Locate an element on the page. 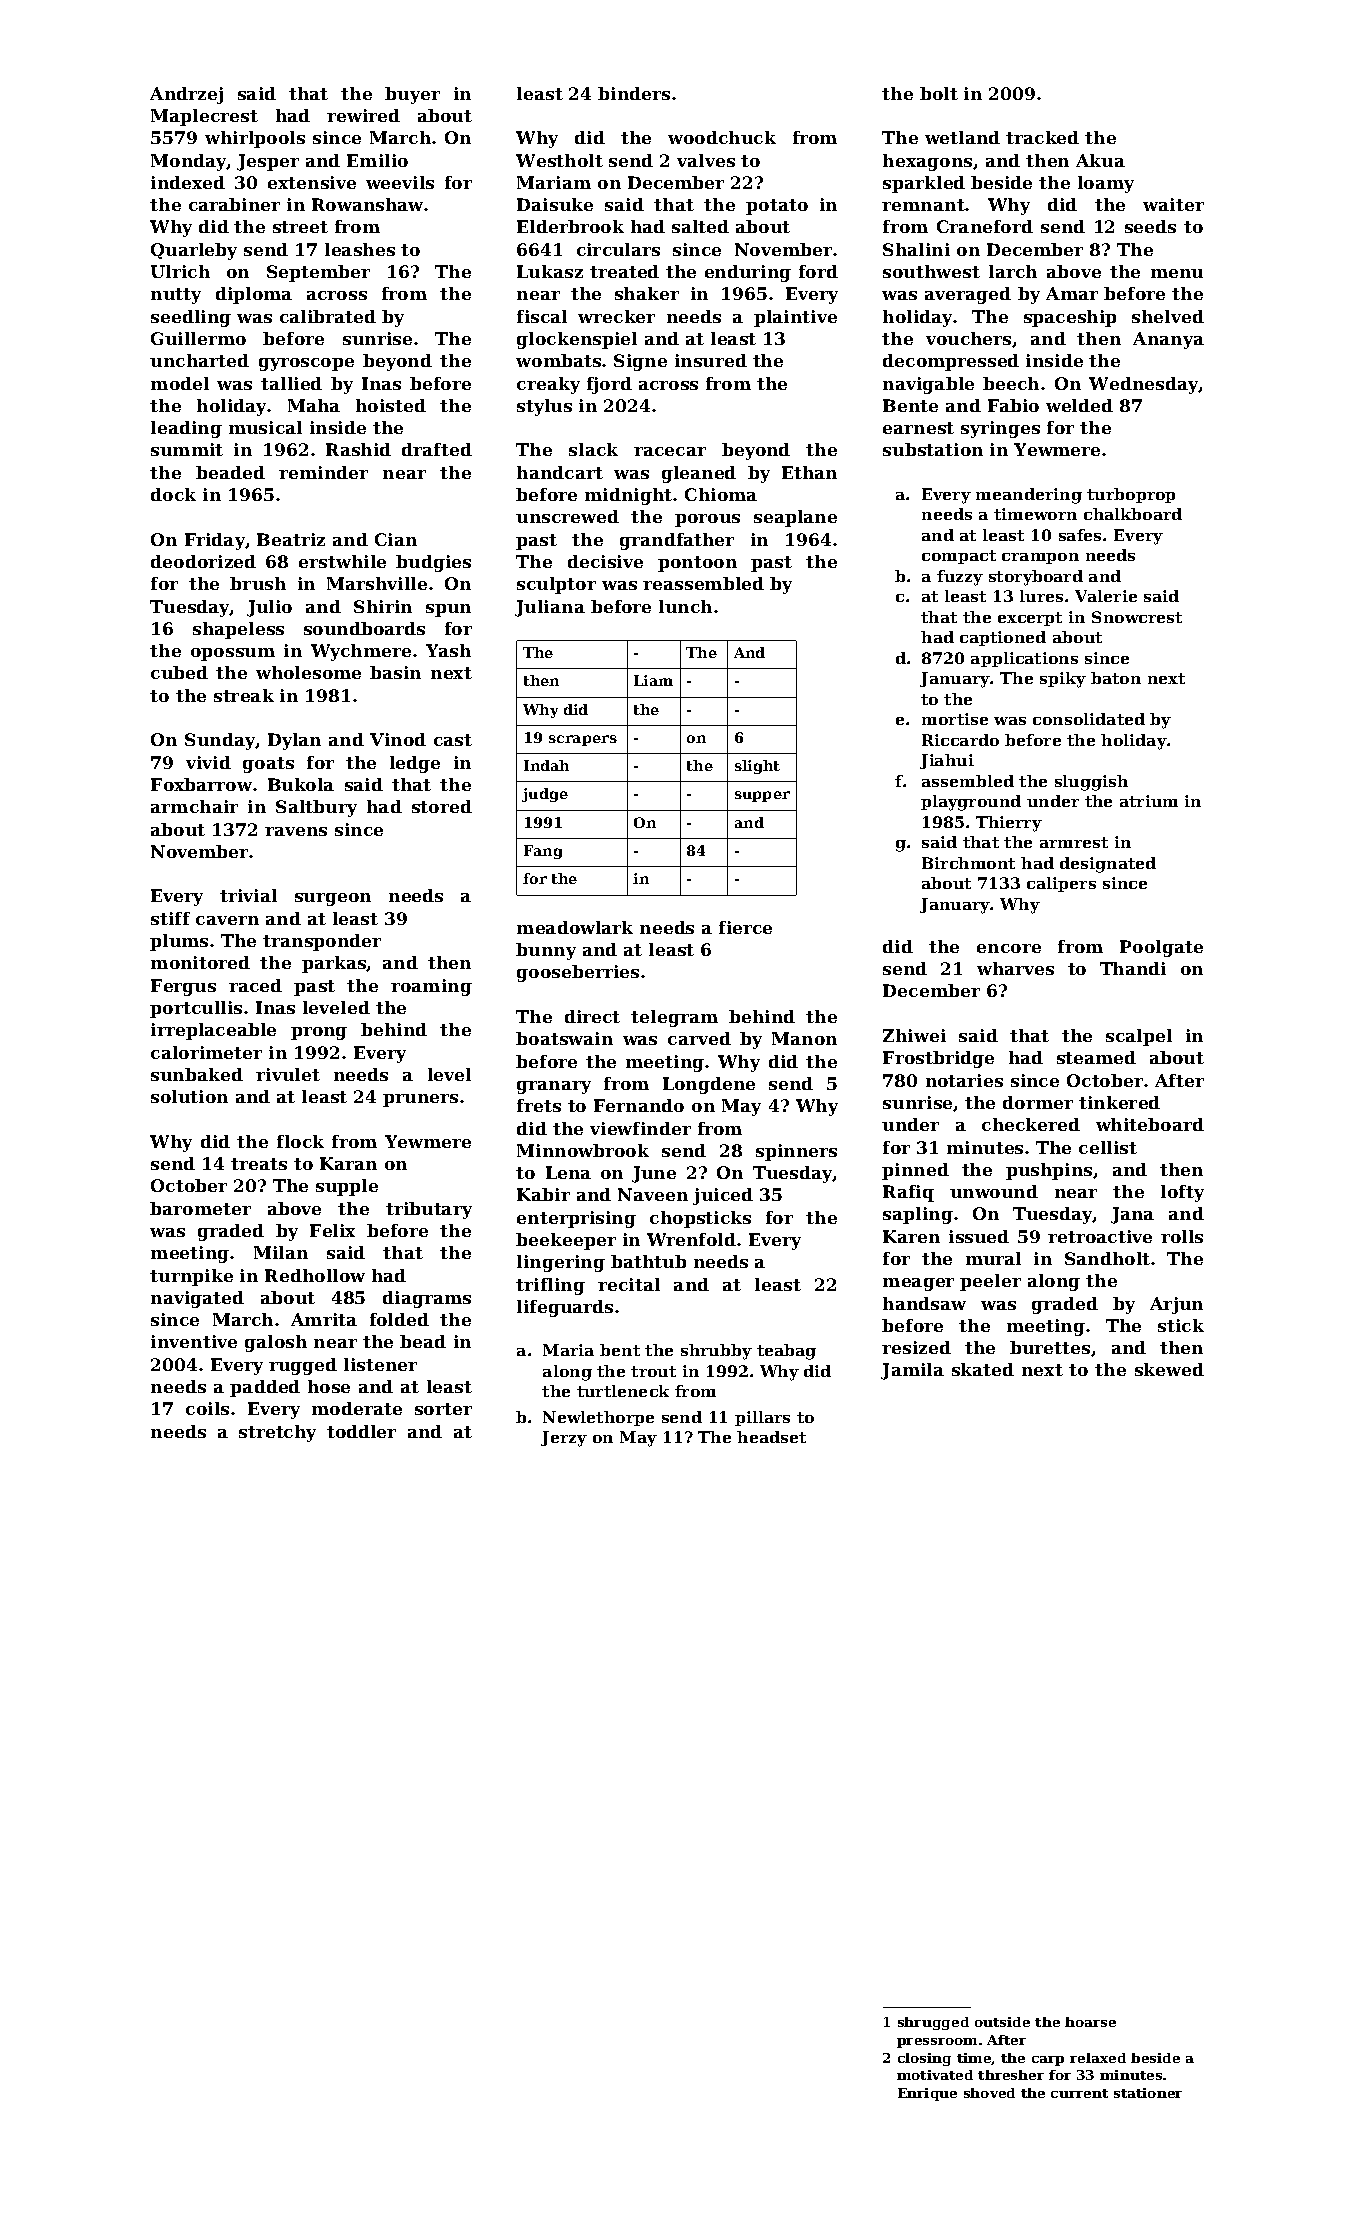  bolt is located at coordinates (939, 93).
